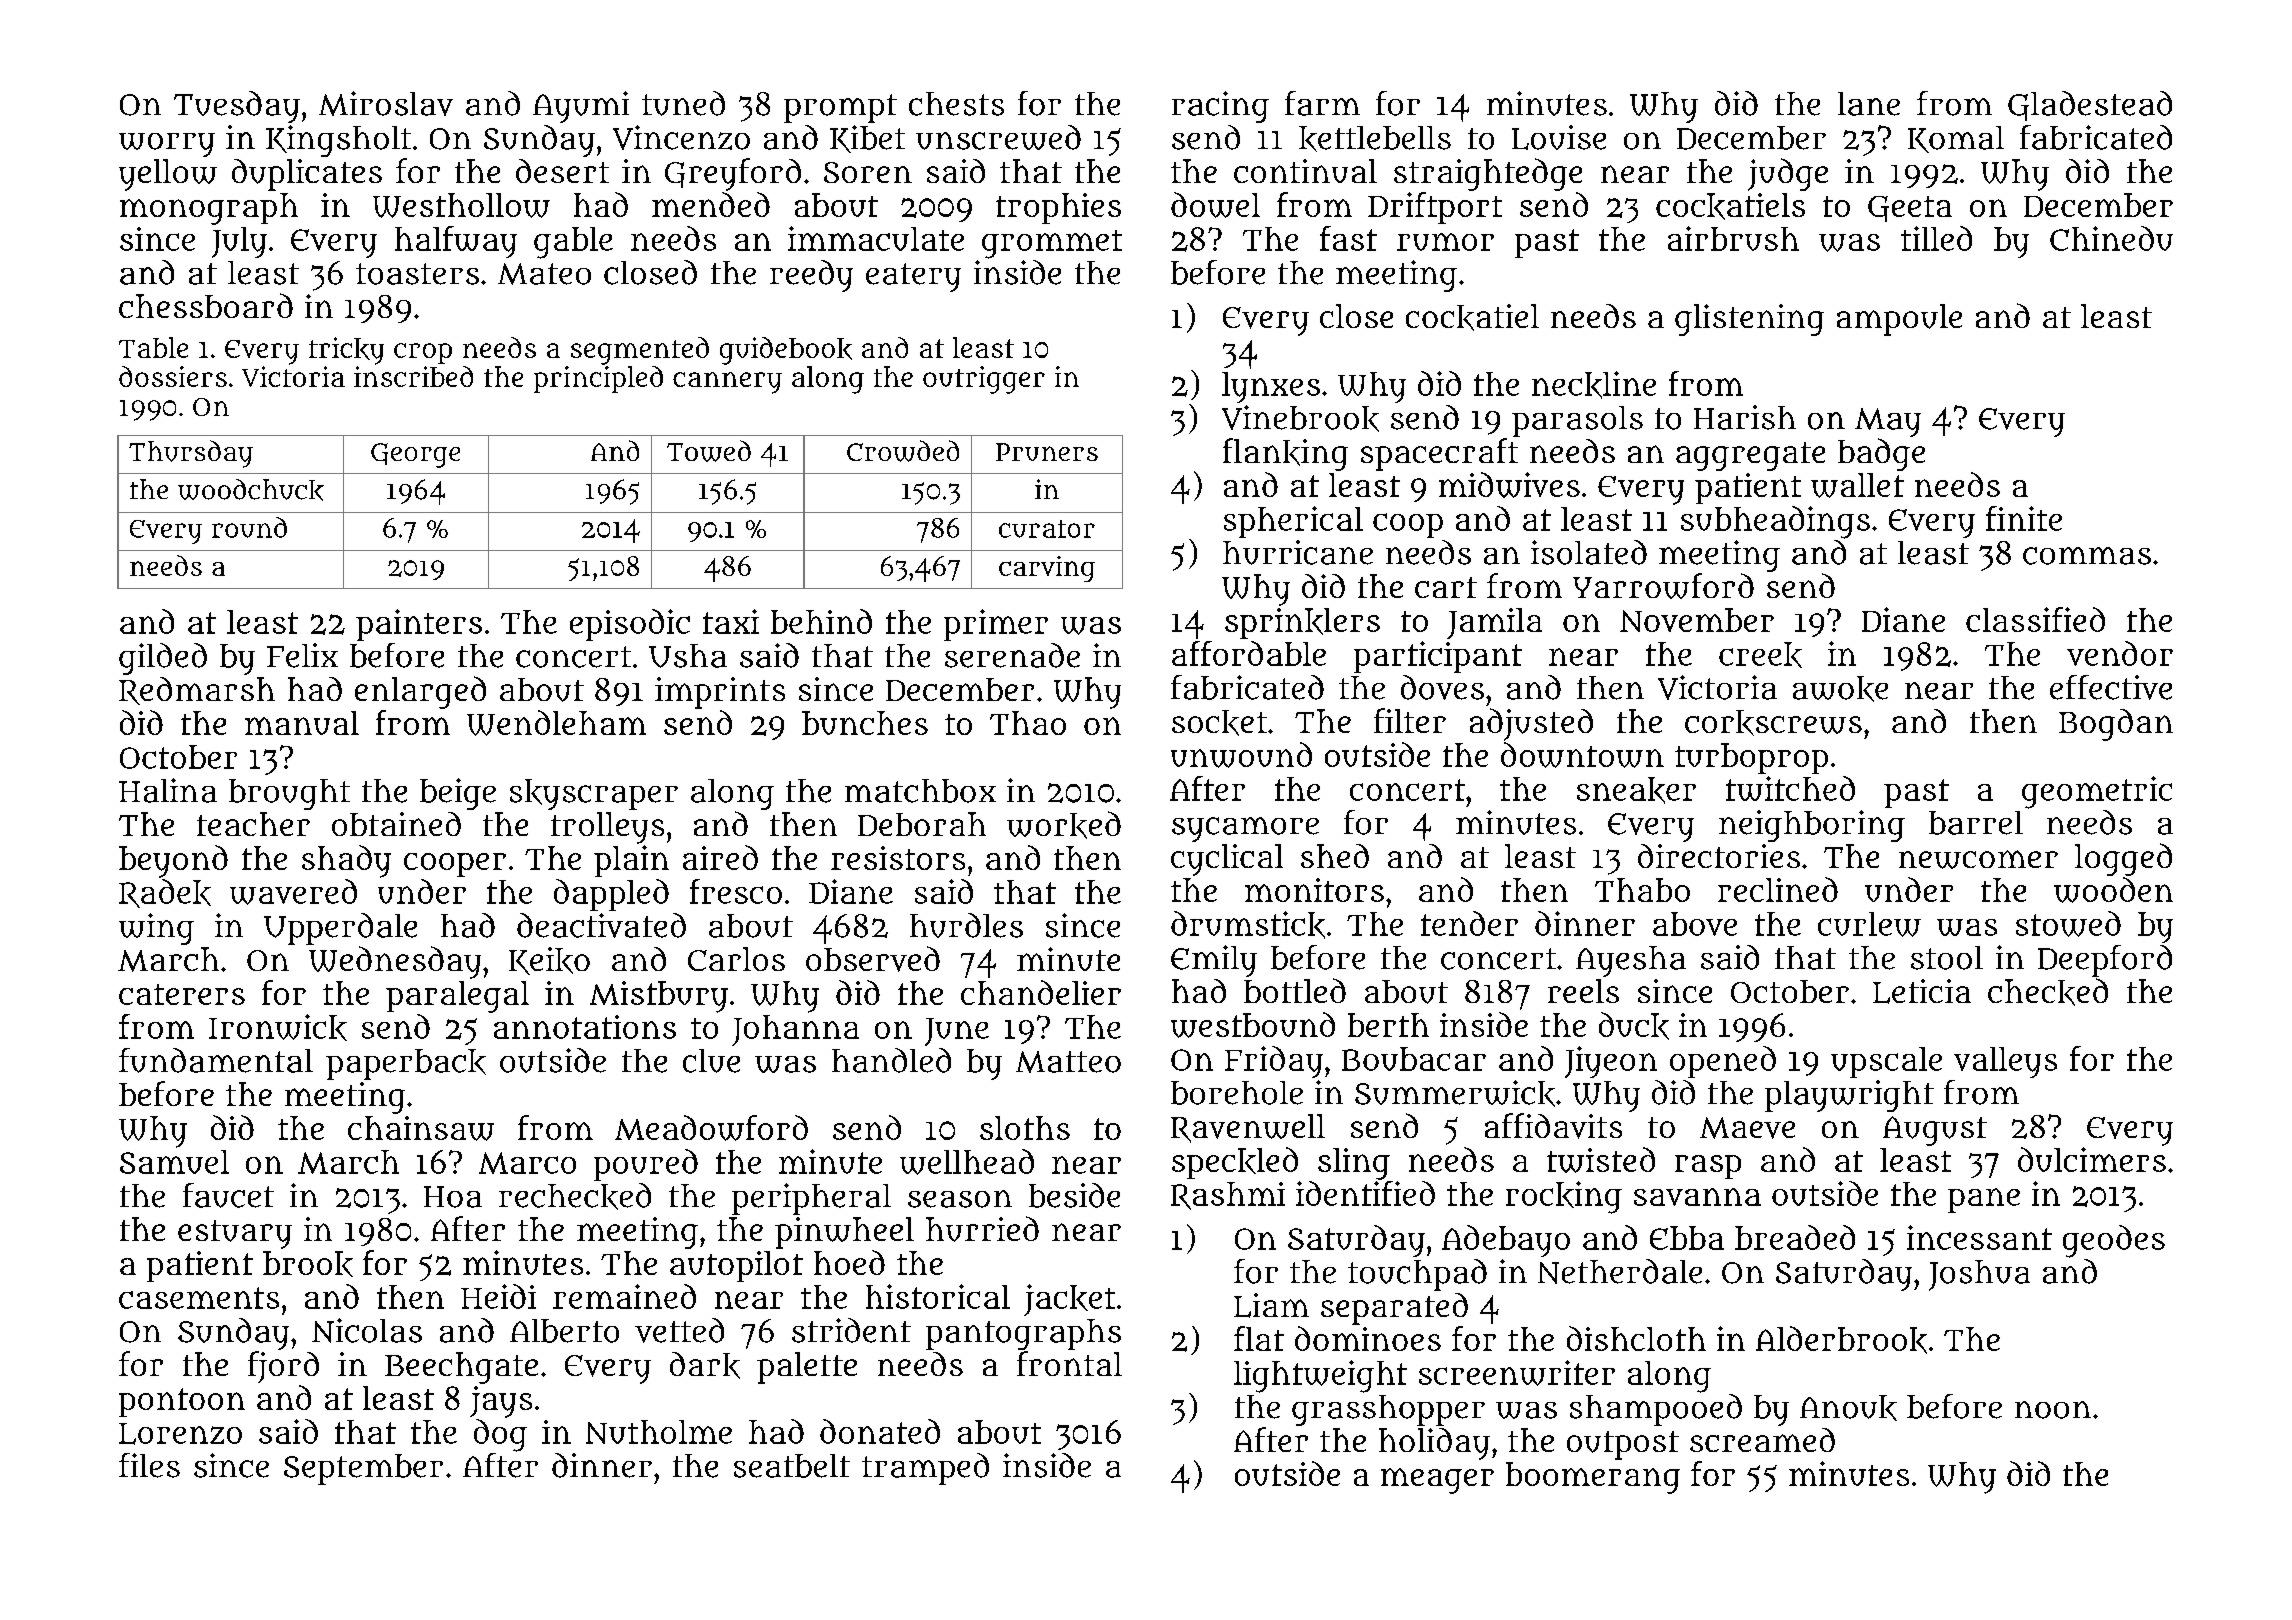 The width and height of the image is (2292, 1620). I want to click on Ayumi, so click(581, 107).
